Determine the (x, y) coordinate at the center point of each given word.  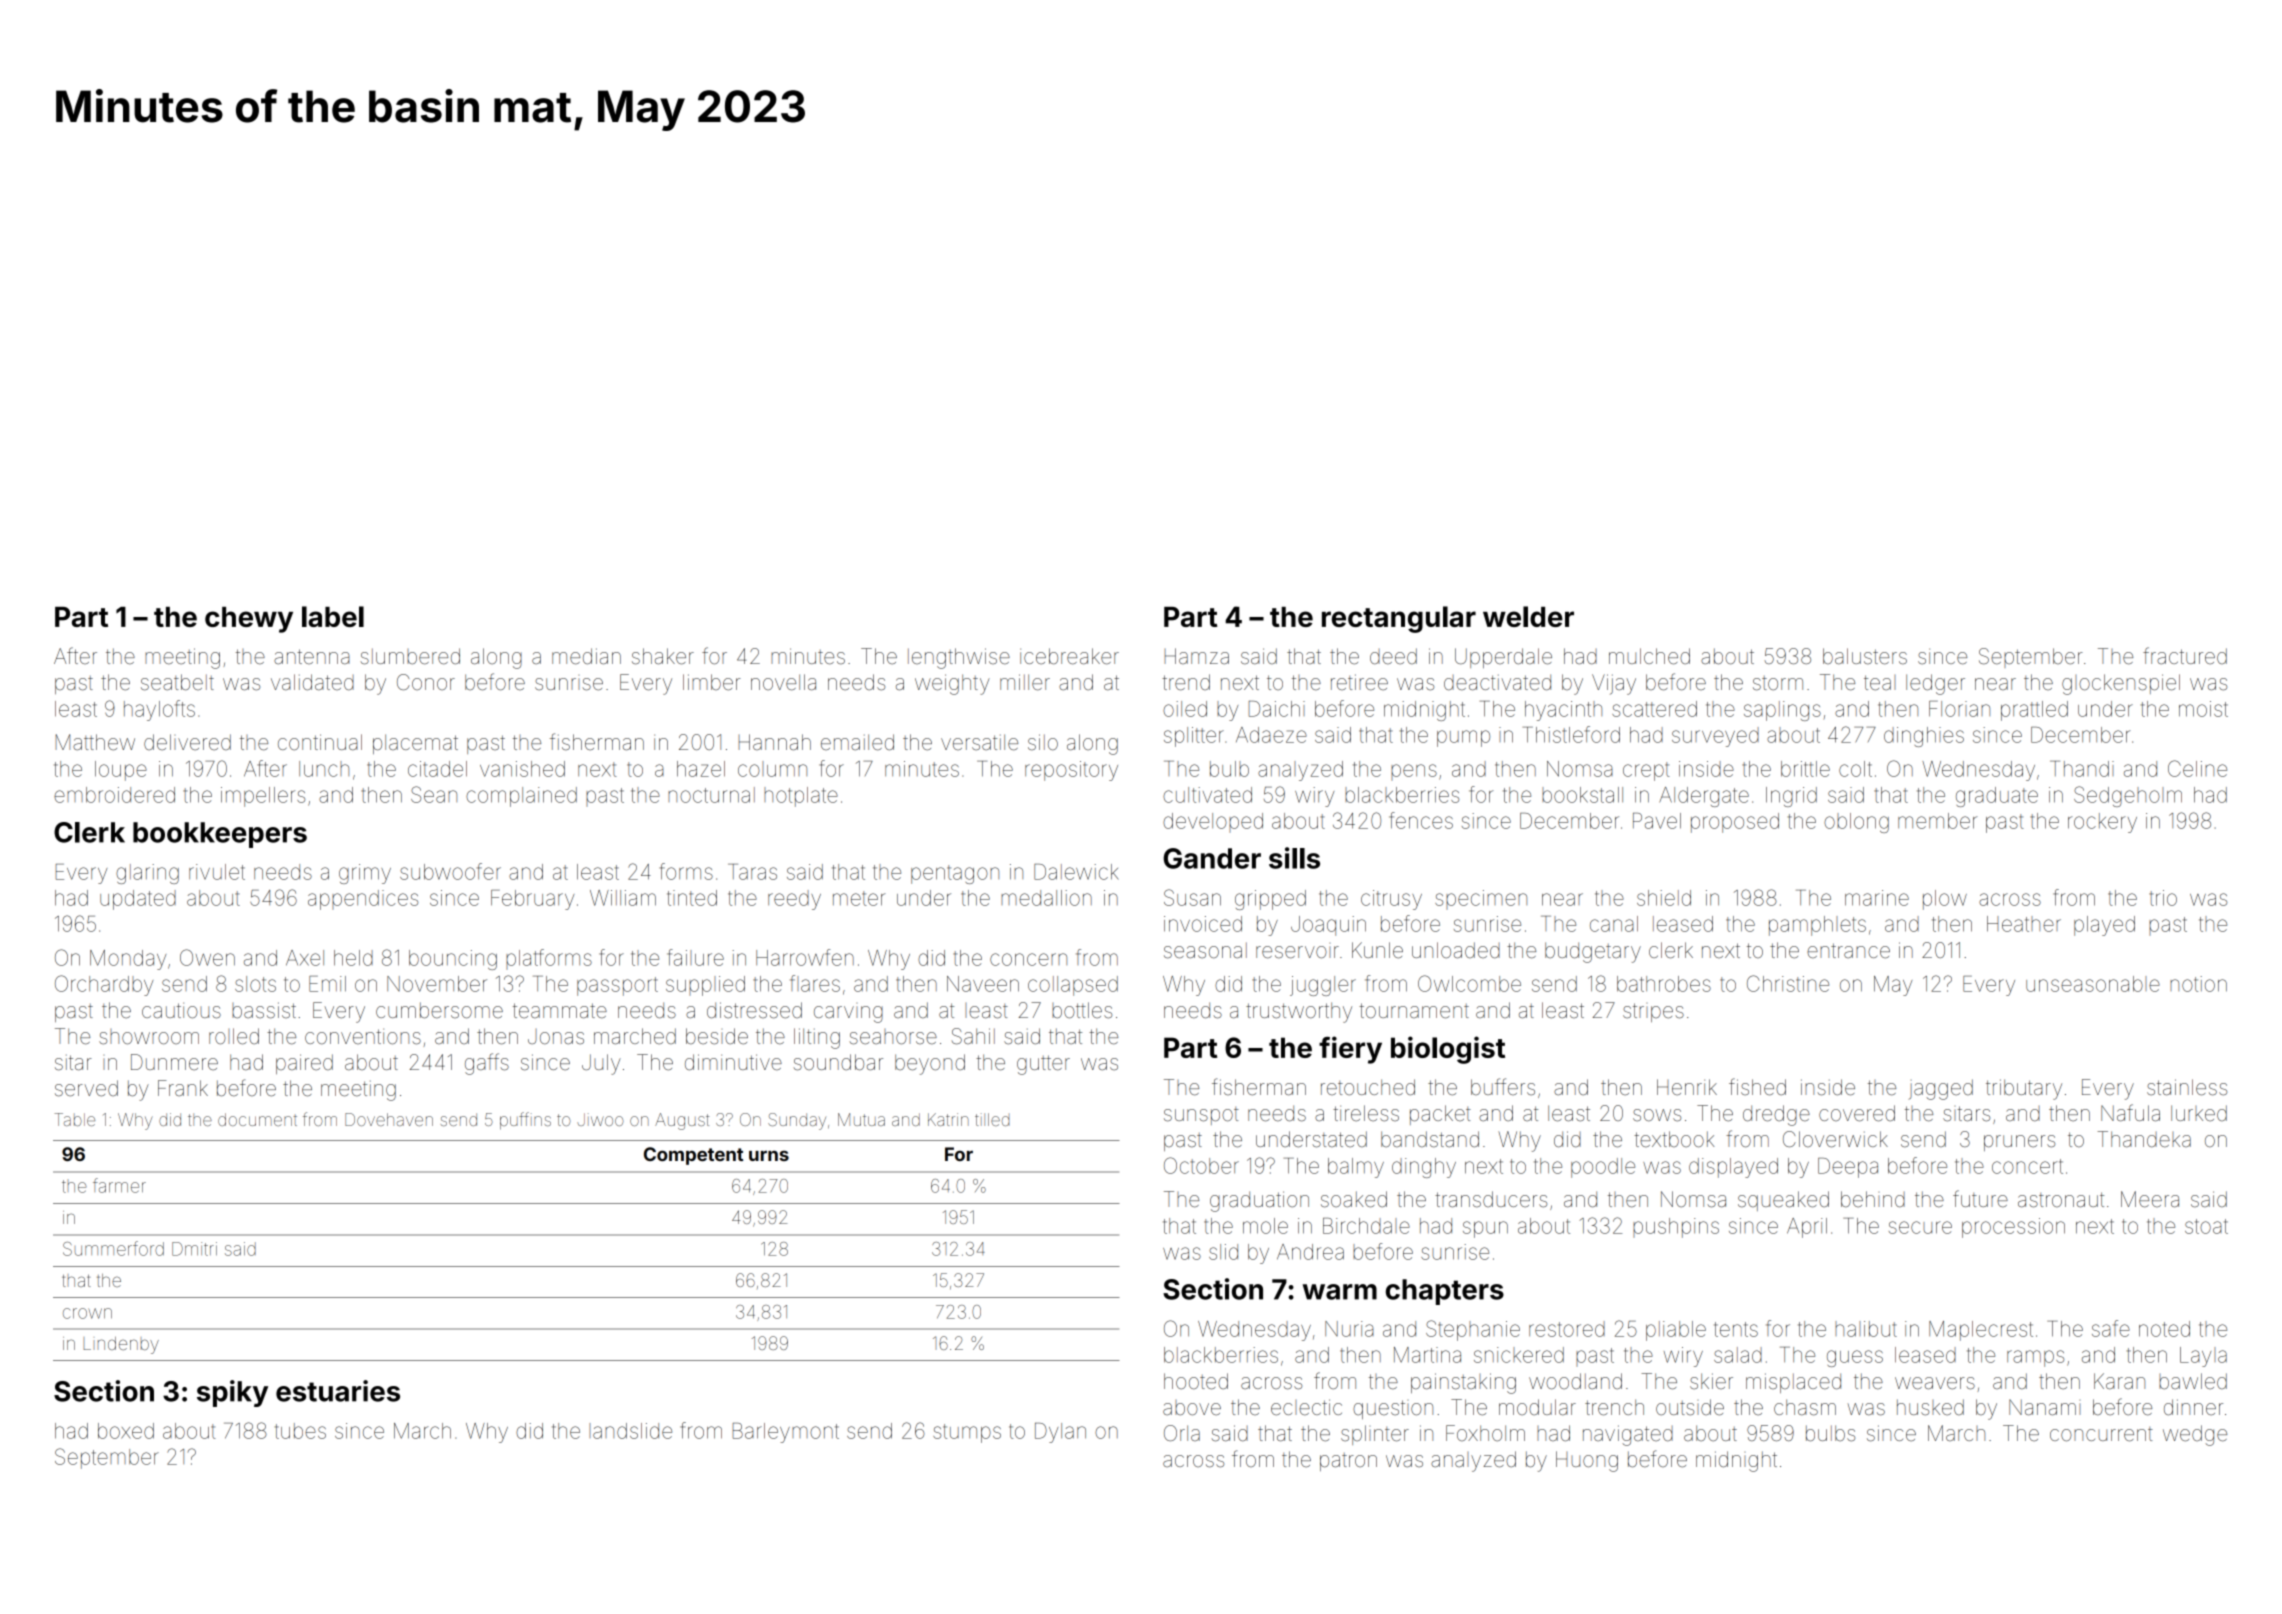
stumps (967, 1433)
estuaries (338, 1391)
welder (1528, 616)
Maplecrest (1981, 1331)
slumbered (410, 656)
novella (783, 682)
